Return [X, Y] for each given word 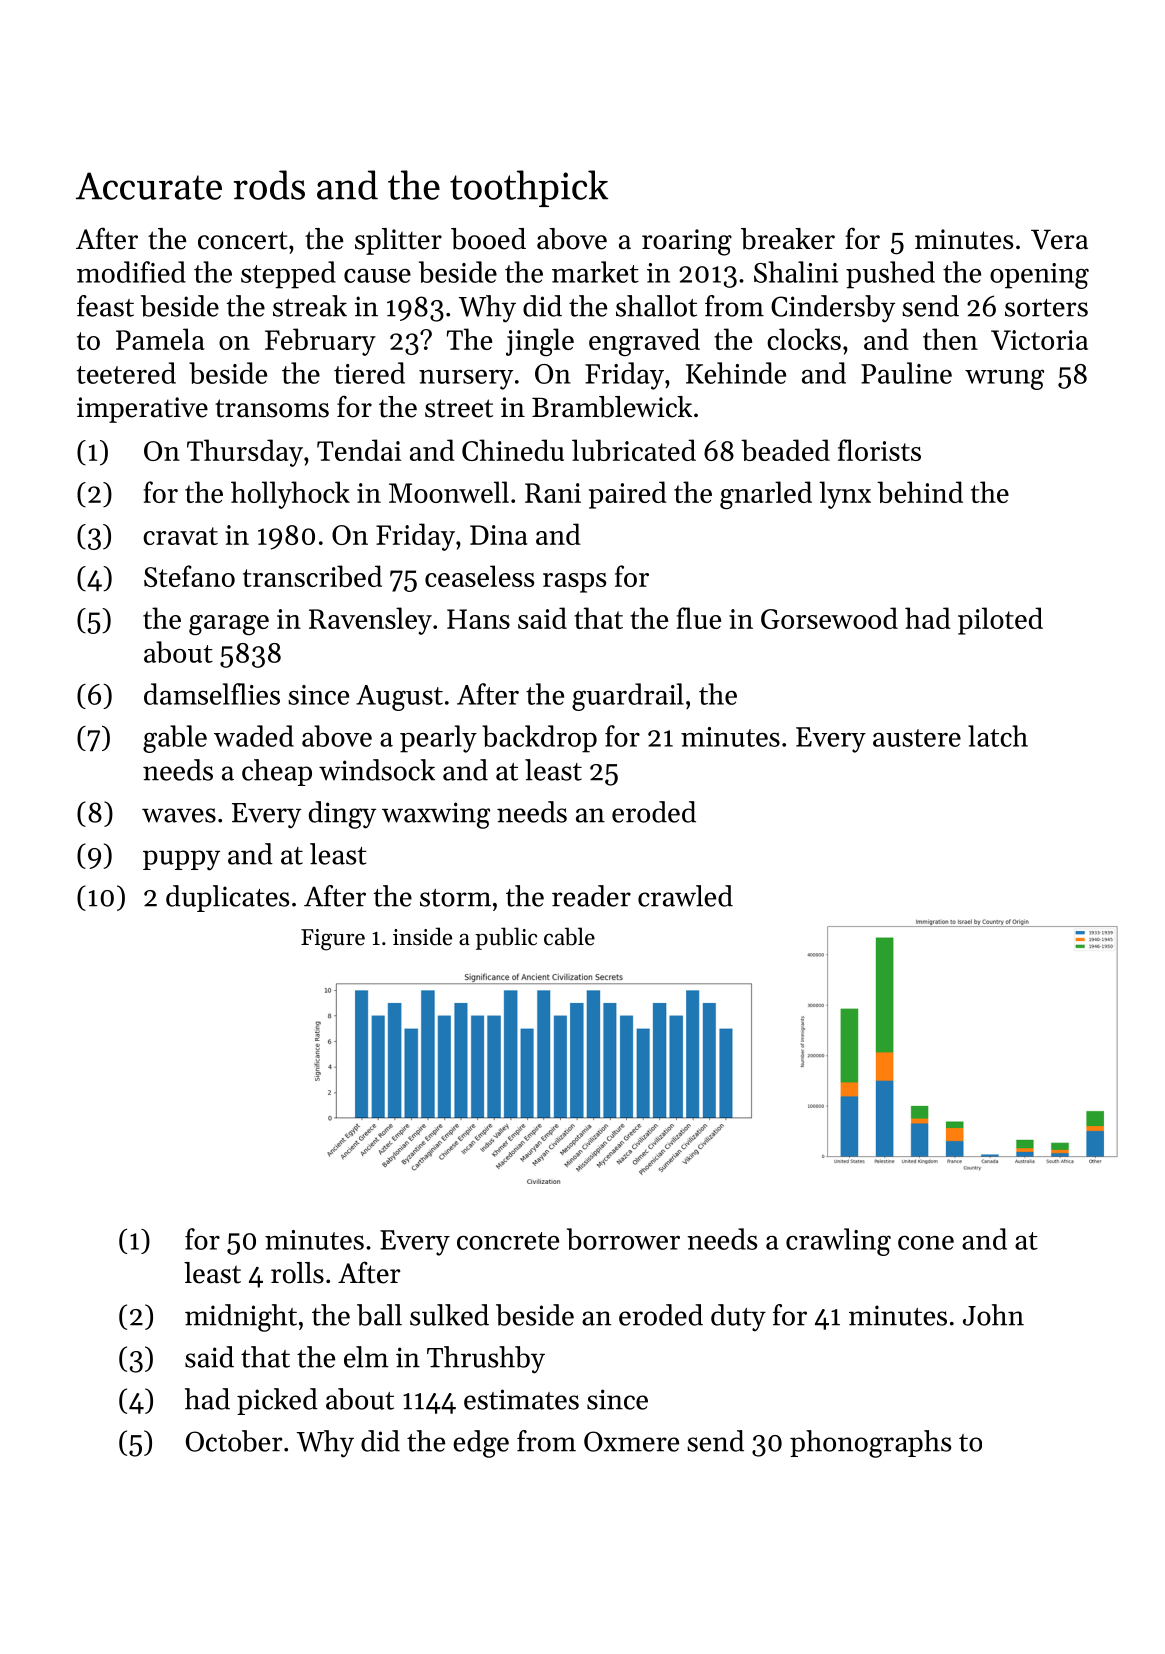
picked [277, 1401]
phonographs [870, 1444]
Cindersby [833, 309]
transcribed [312, 576]
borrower [623, 1239]
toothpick [529, 188]
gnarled [766, 495]
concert [243, 240]
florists [879, 450]
